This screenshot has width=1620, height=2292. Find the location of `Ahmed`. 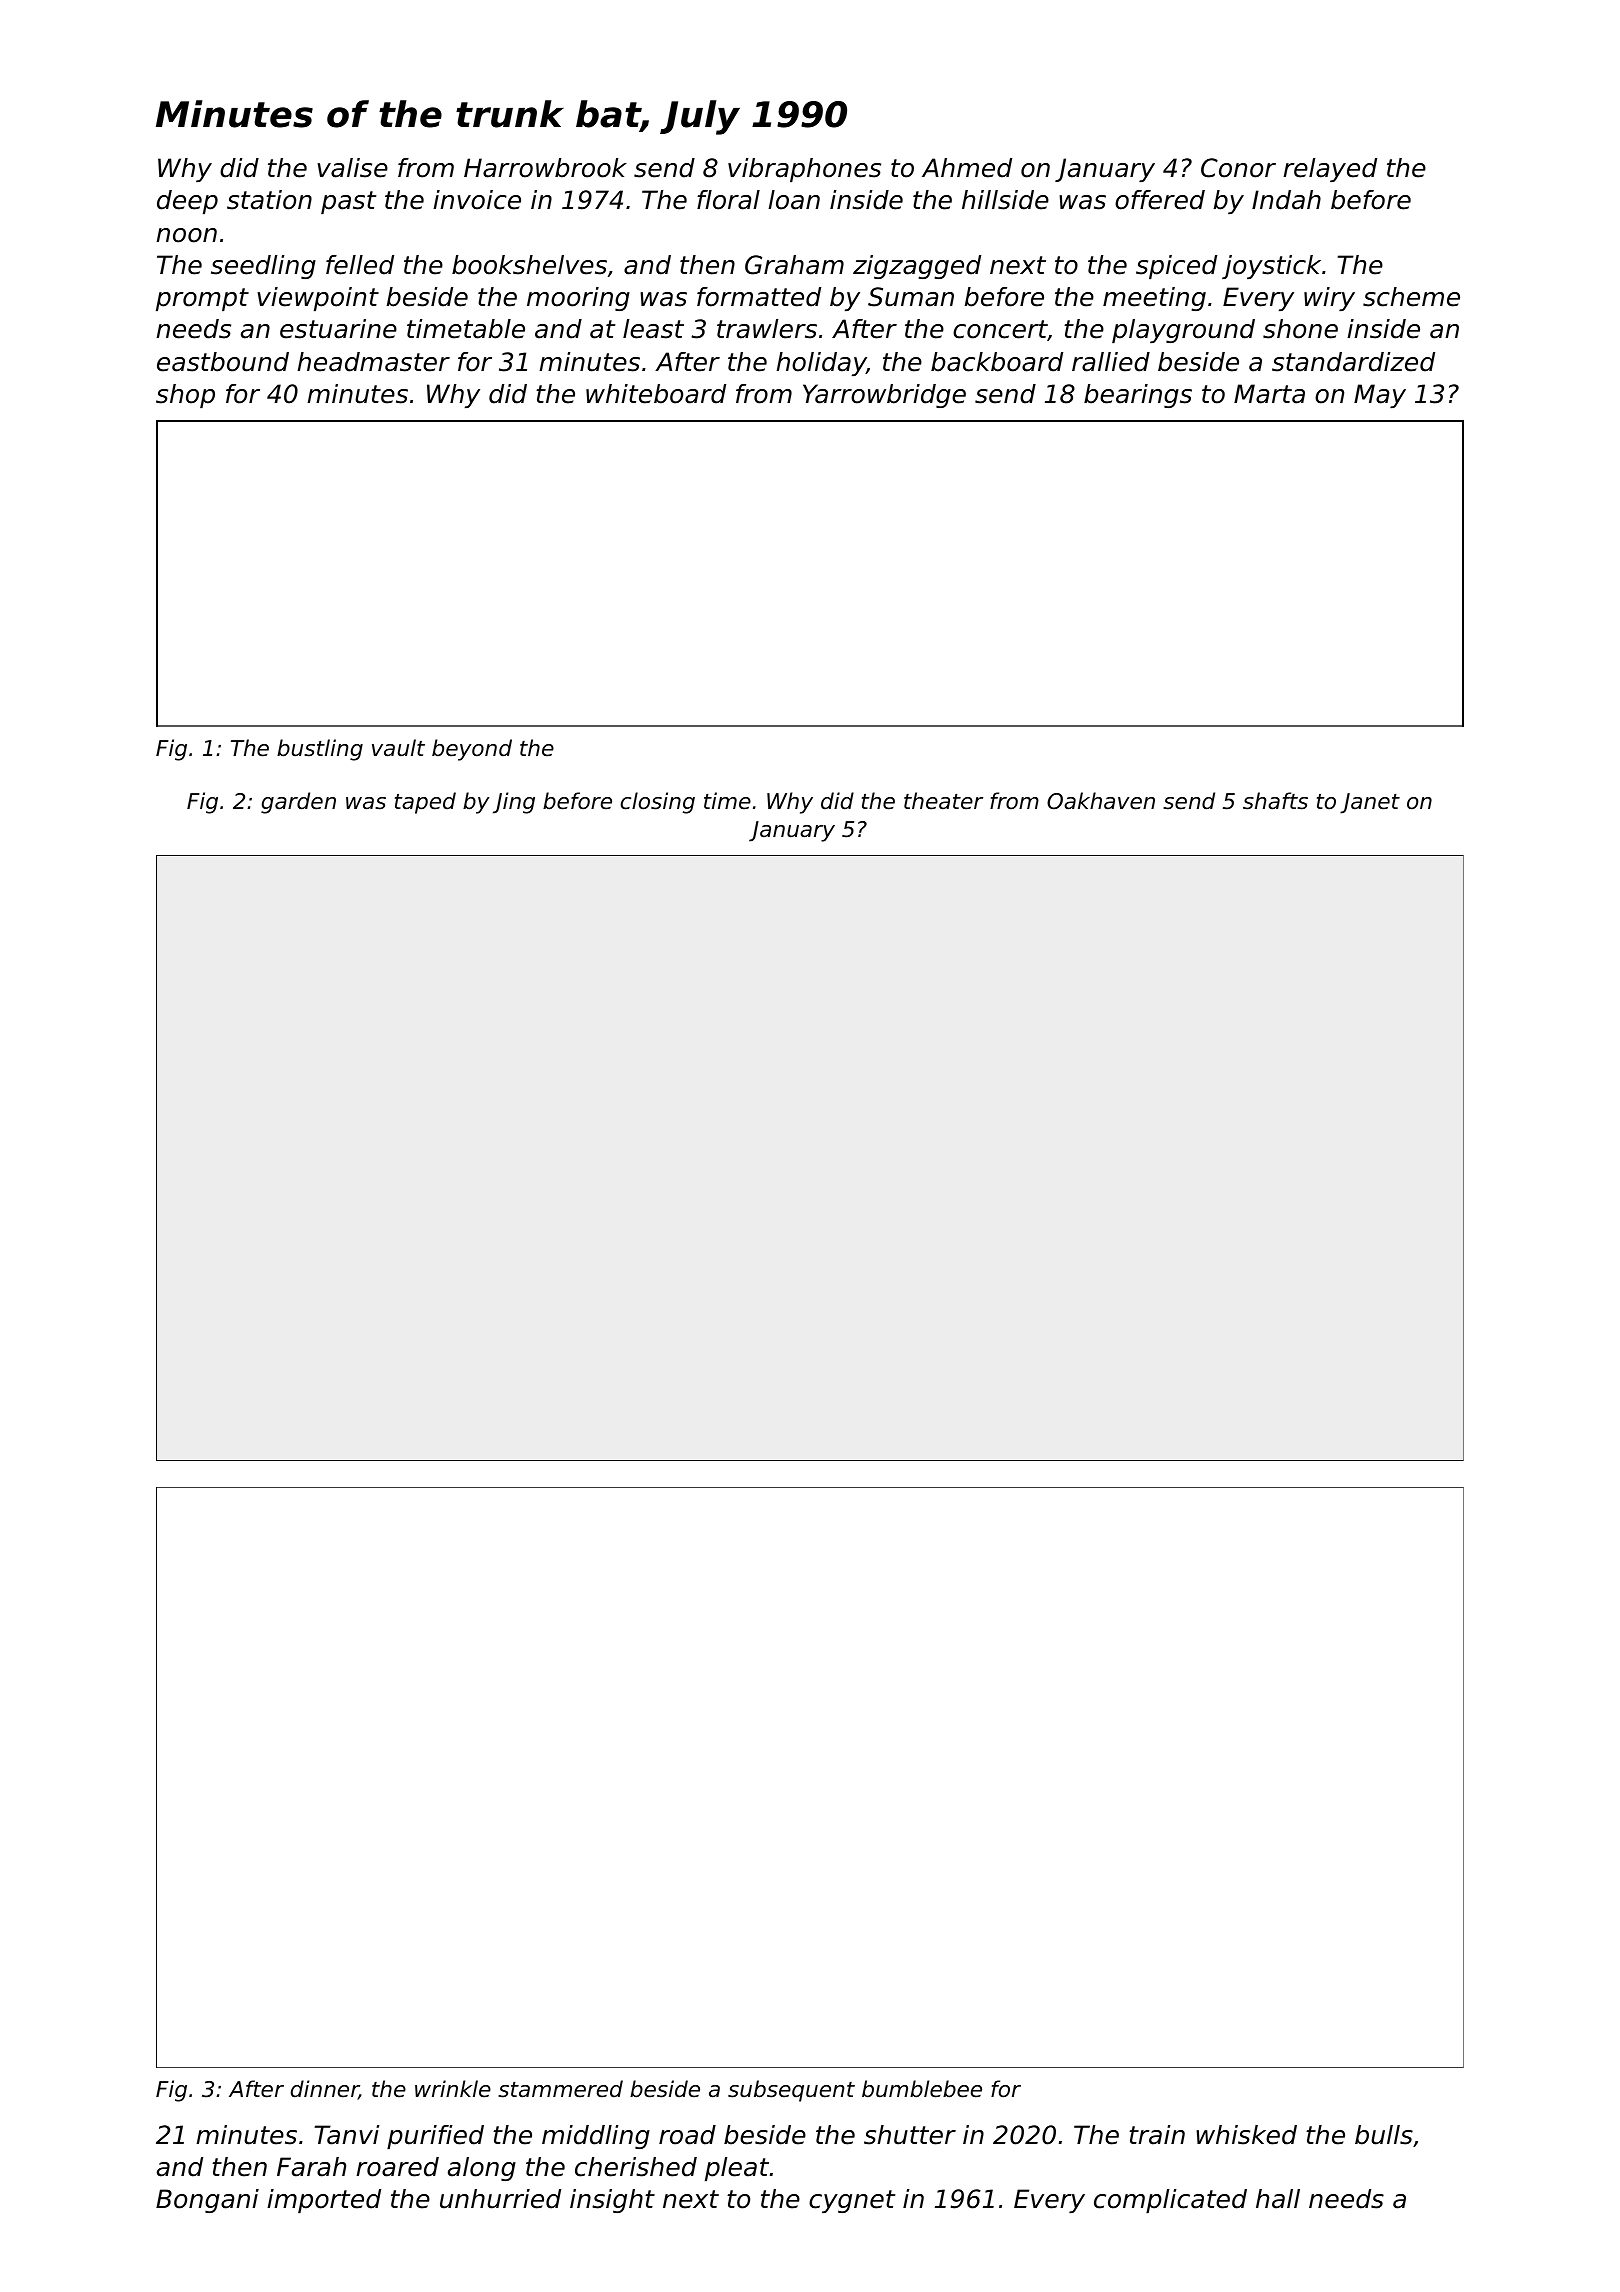

Ahmed is located at coordinates (967, 168).
